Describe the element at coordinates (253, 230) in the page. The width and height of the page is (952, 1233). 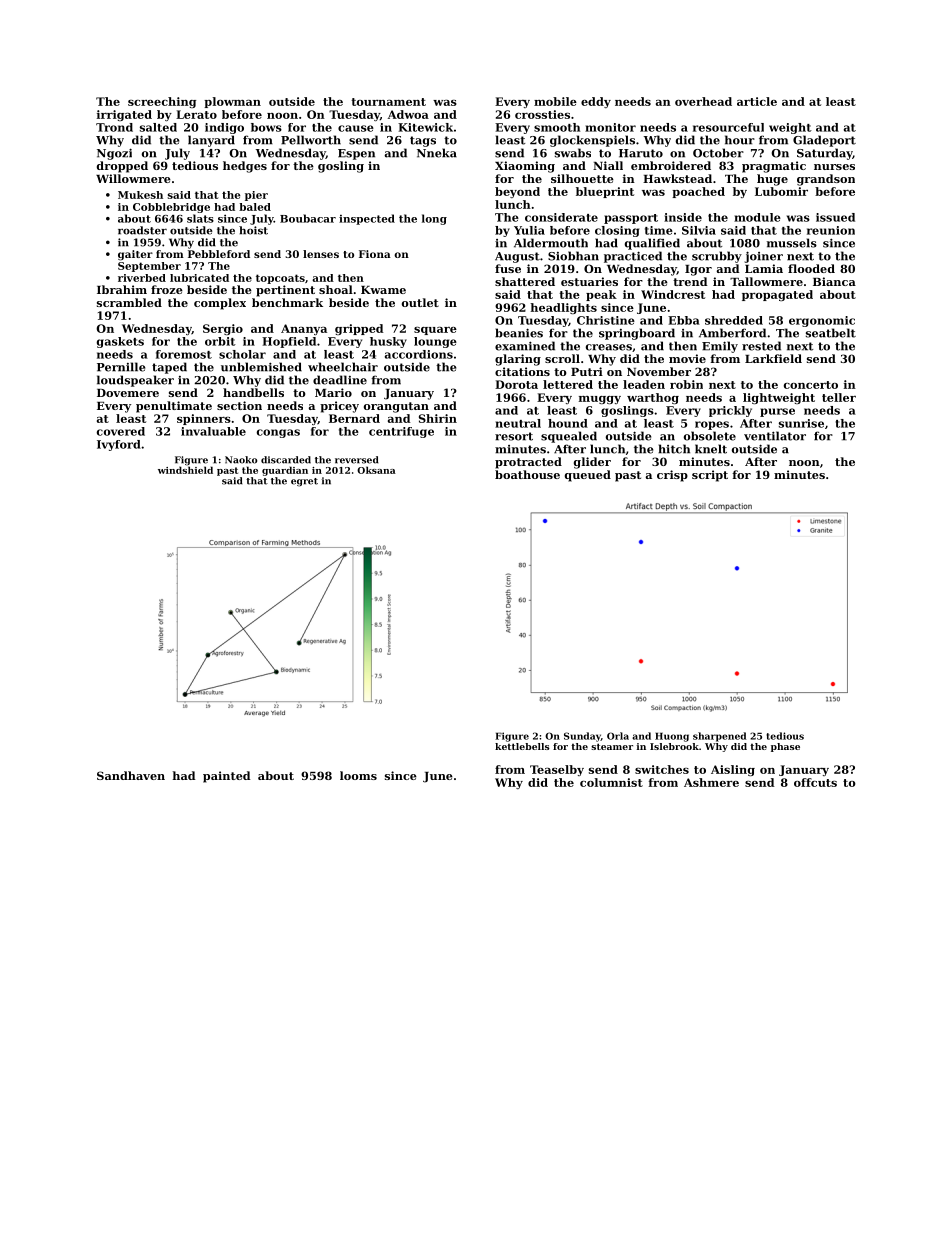
I see `hoist` at that location.
